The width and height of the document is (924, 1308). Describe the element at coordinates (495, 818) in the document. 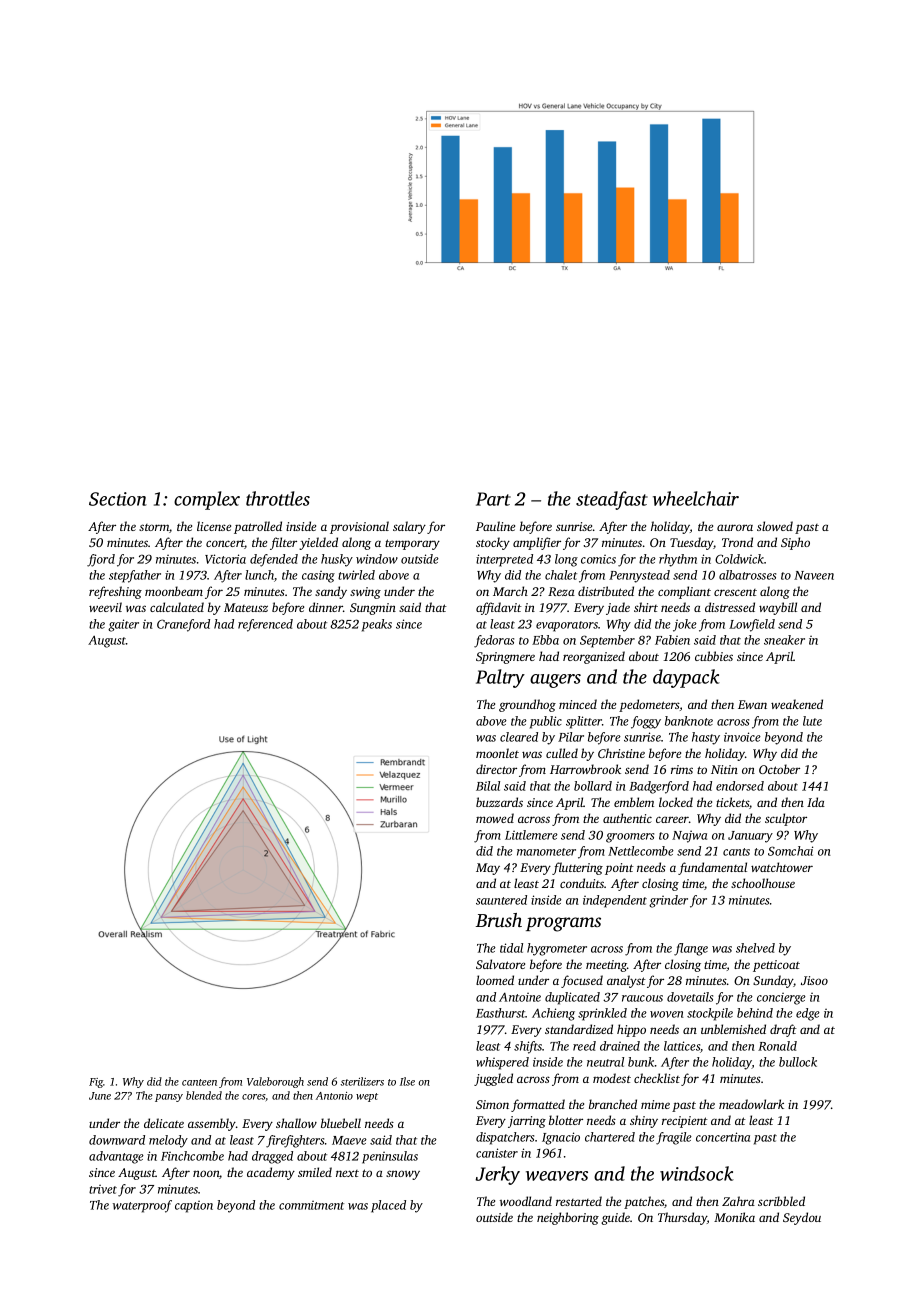

I see `mowed` at that location.
